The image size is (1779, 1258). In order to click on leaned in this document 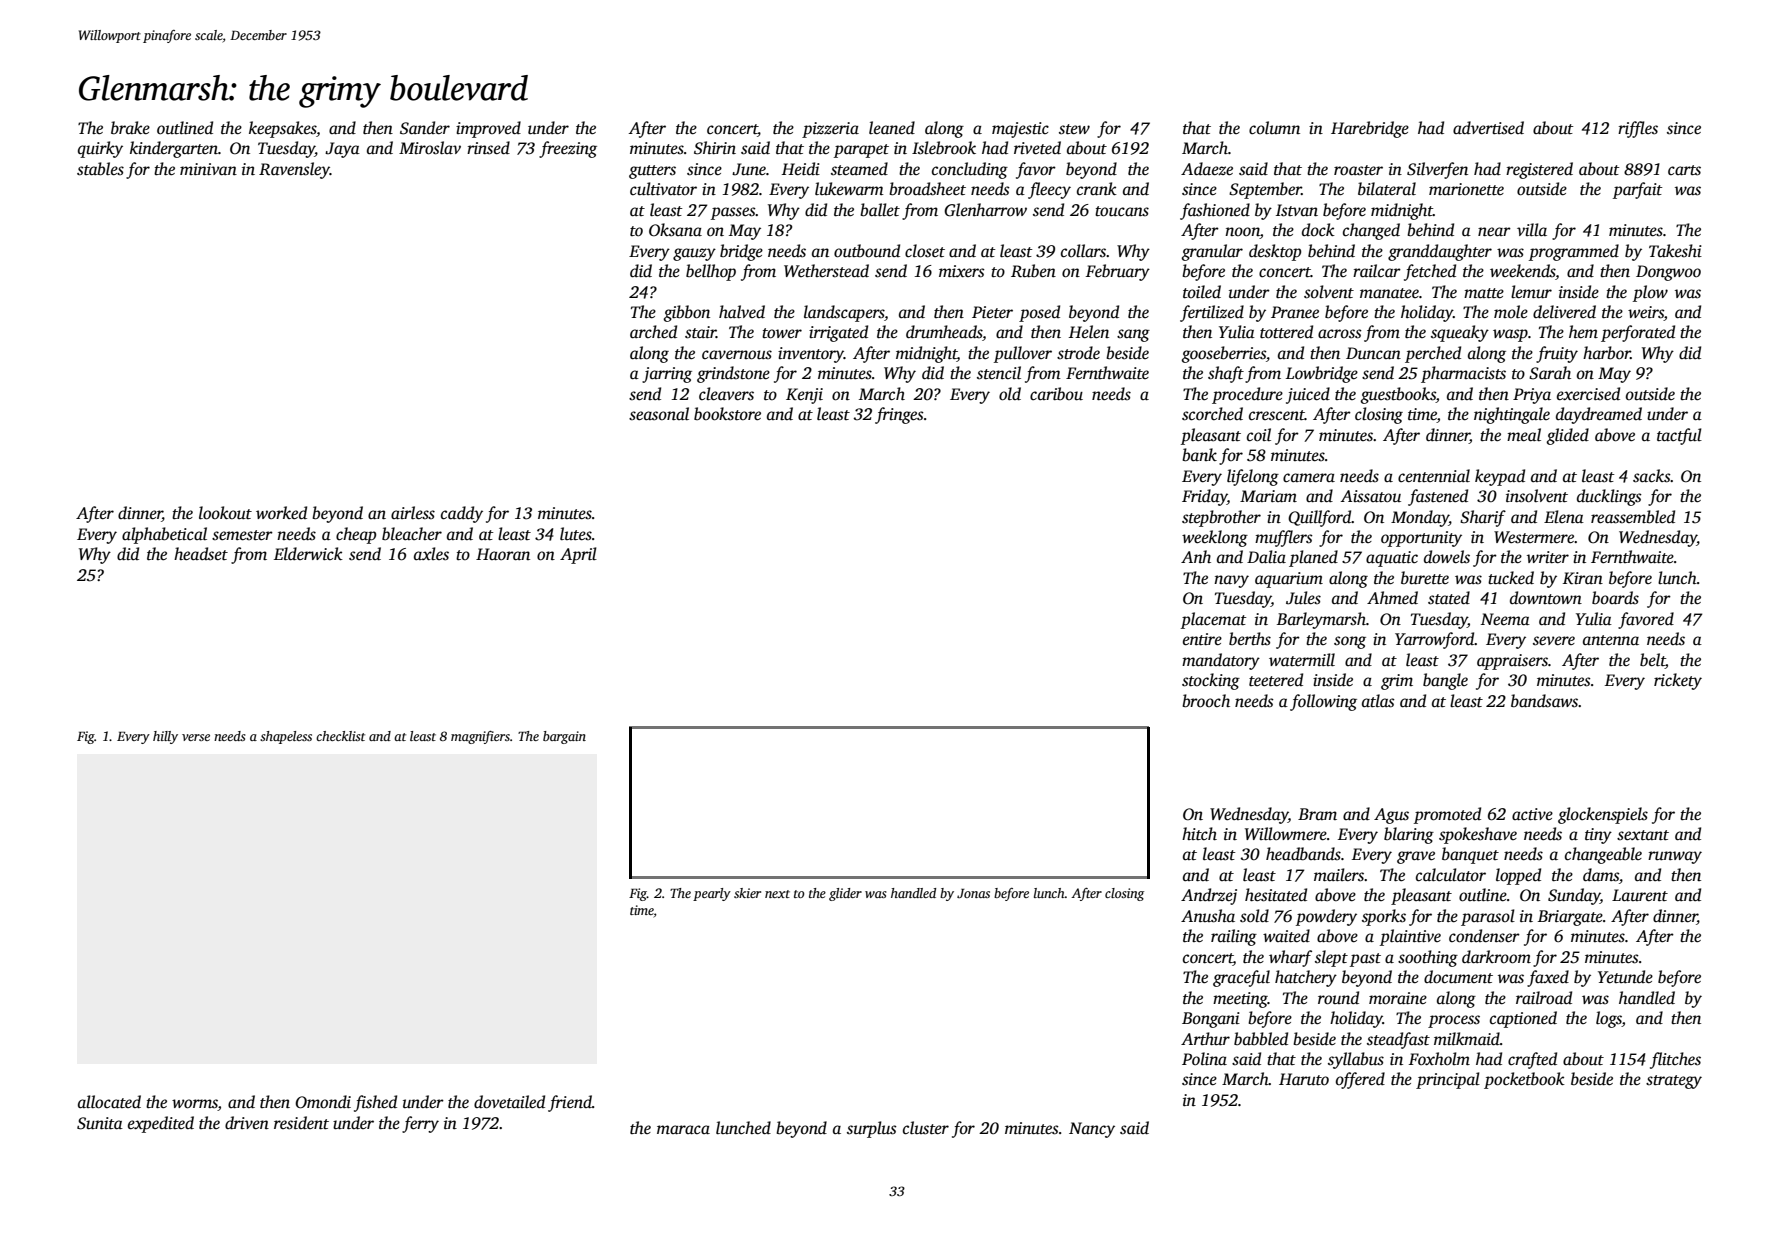, I will do `click(892, 128)`.
